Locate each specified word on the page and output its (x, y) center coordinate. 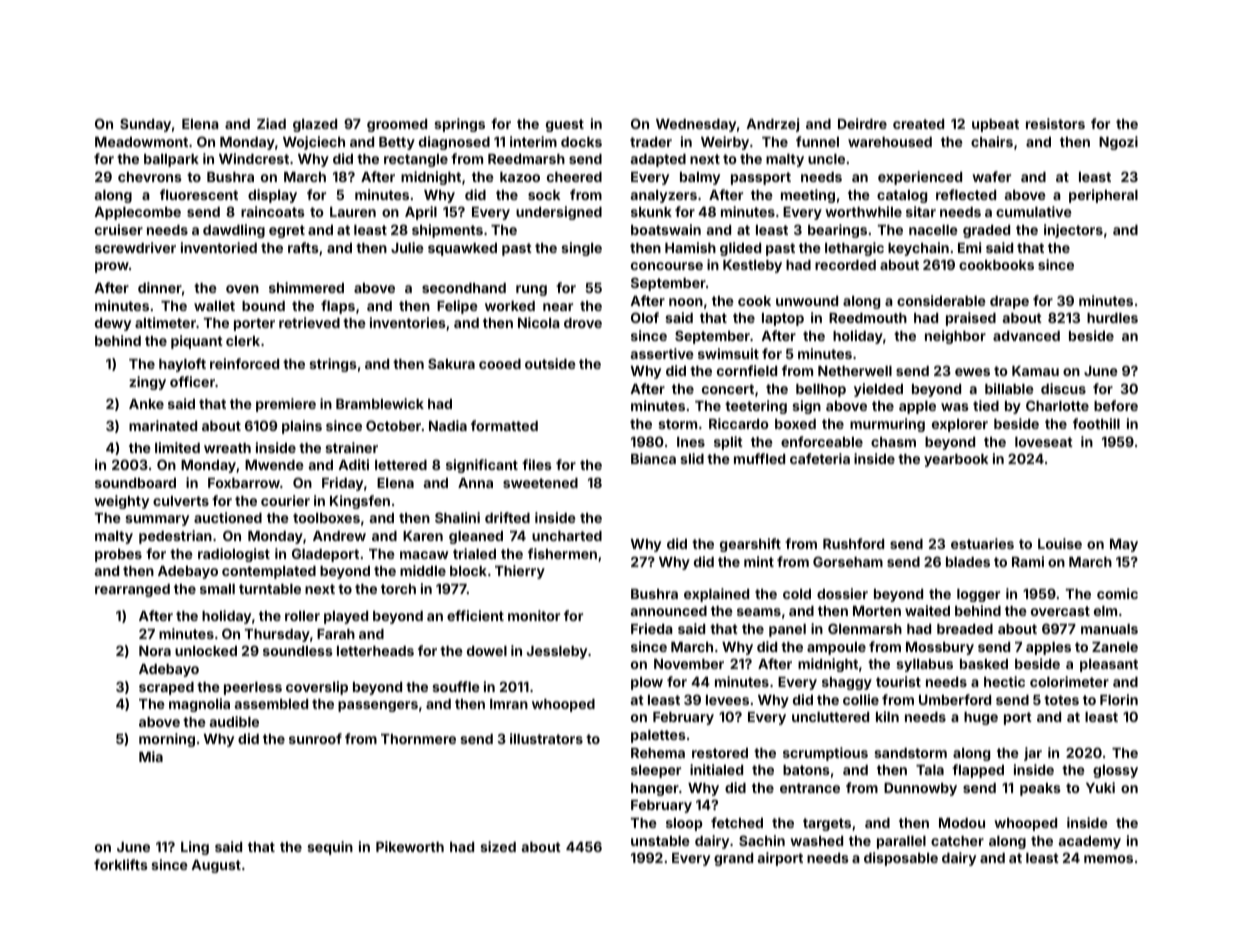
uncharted (567, 536)
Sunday (145, 125)
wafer (991, 176)
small (217, 589)
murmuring (887, 425)
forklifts (121, 864)
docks (581, 142)
